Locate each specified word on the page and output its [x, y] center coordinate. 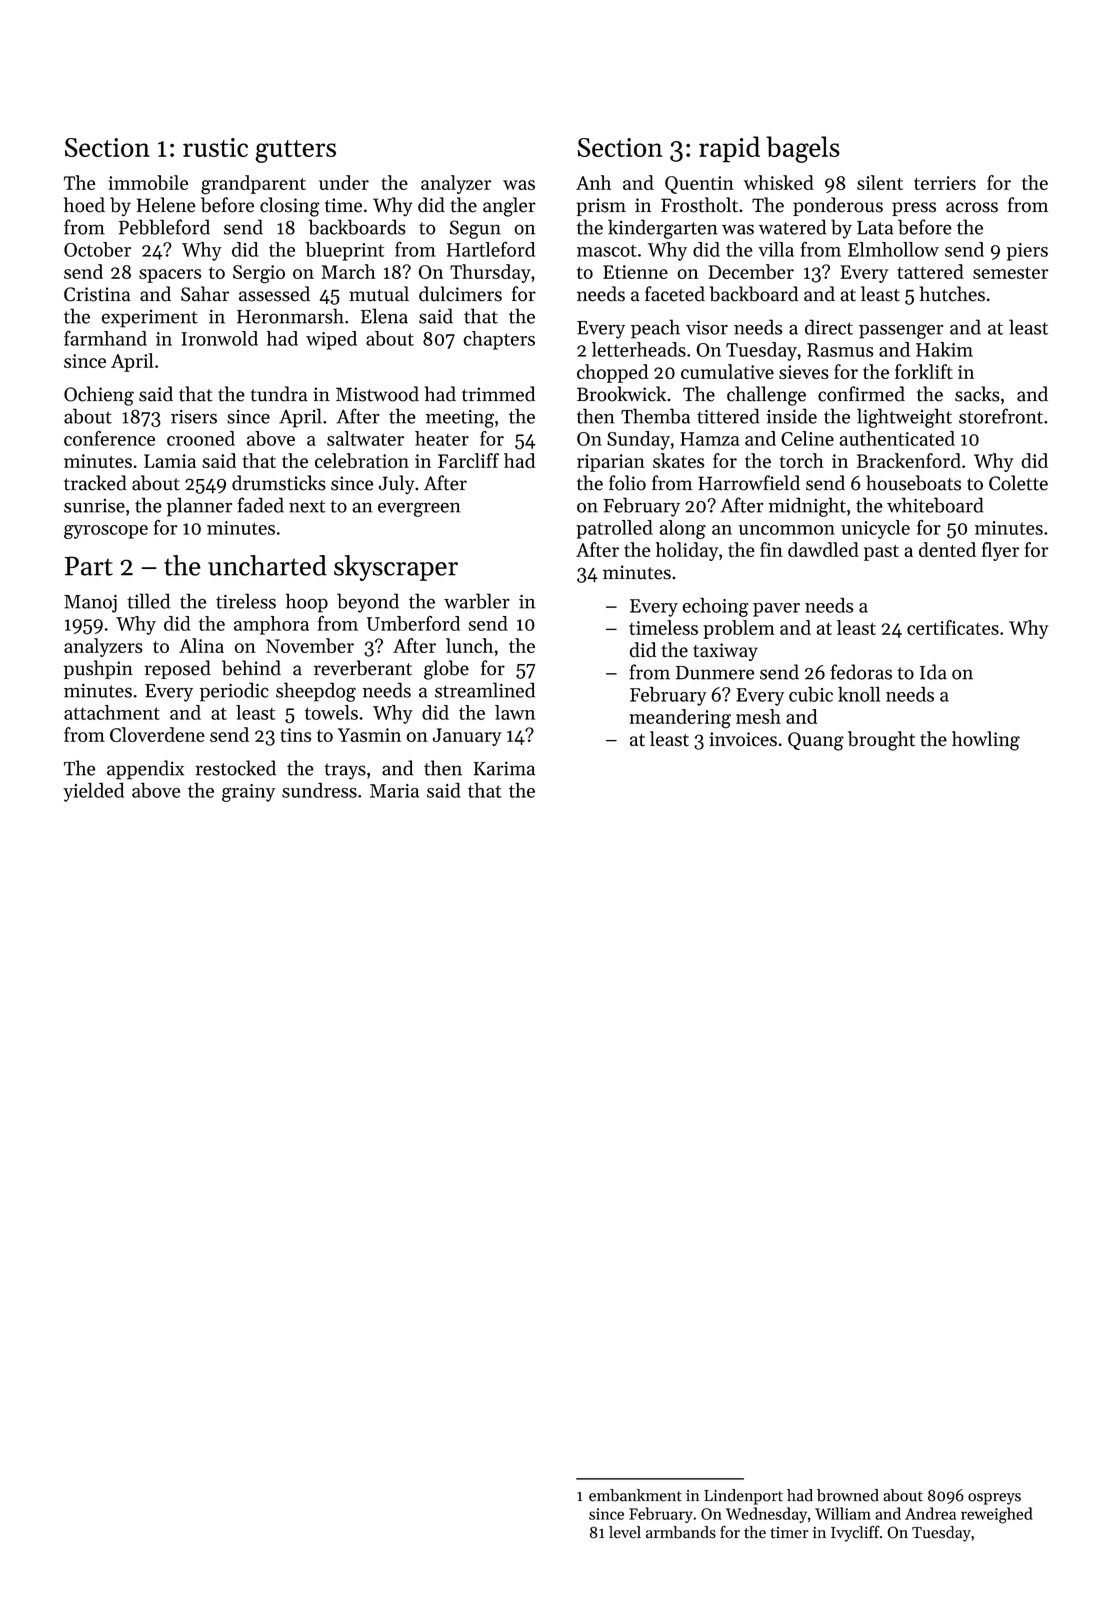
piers [1027, 252]
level [625, 1532]
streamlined [485, 690]
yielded [93, 792]
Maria [394, 791]
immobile [148, 182]
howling [986, 741]
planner [199, 507]
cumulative [727, 371]
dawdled [823, 549]
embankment [635, 1495]
